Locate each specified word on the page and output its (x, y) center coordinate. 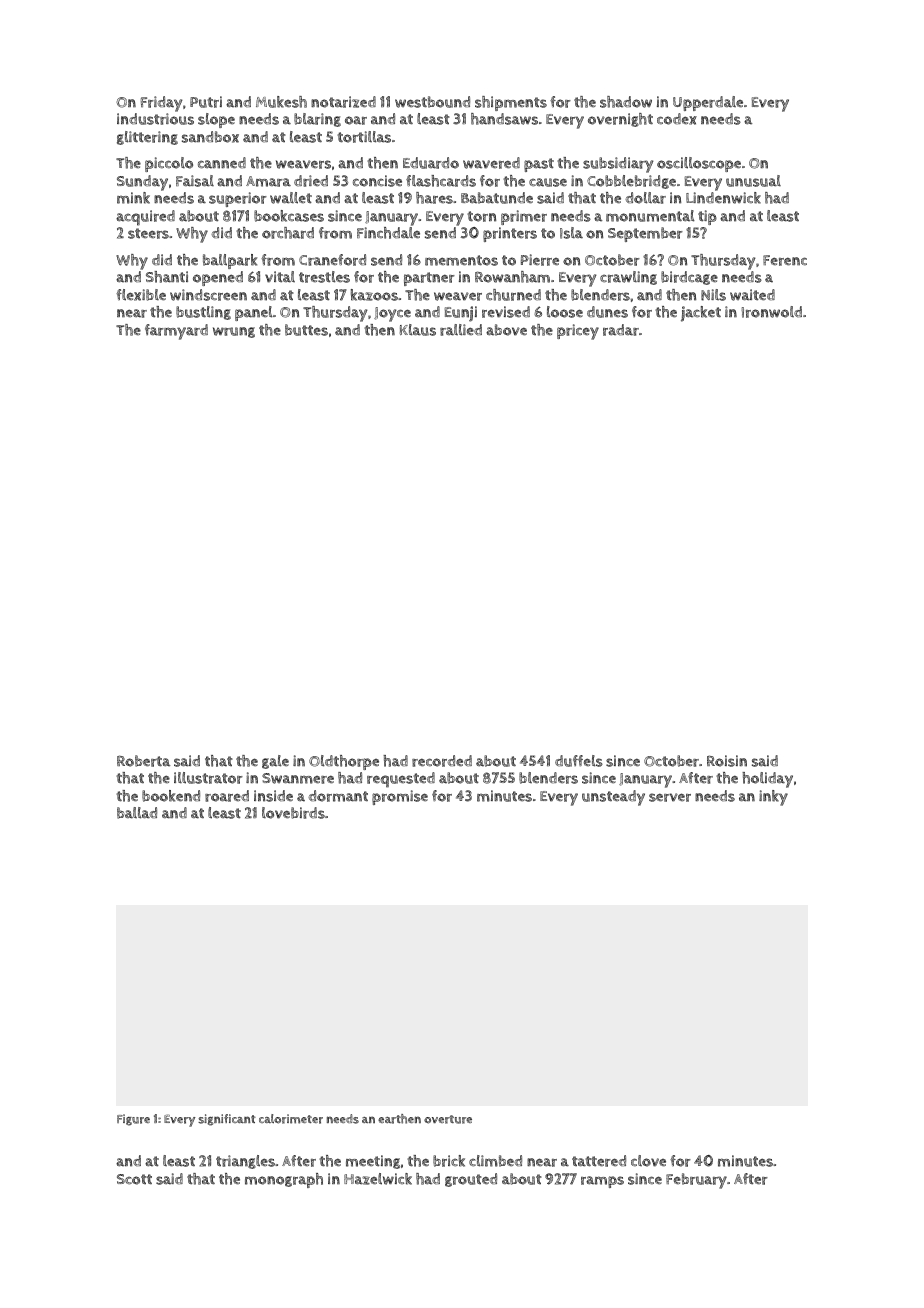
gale (275, 762)
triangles (245, 1162)
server (670, 797)
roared (227, 796)
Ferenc (785, 260)
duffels (579, 761)
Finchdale (388, 233)
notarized (343, 102)
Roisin (727, 761)
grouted (471, 1180)
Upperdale (708, 103)
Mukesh (281, 102)
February (696, 1181)
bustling (203, 313)
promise (400, 797)
